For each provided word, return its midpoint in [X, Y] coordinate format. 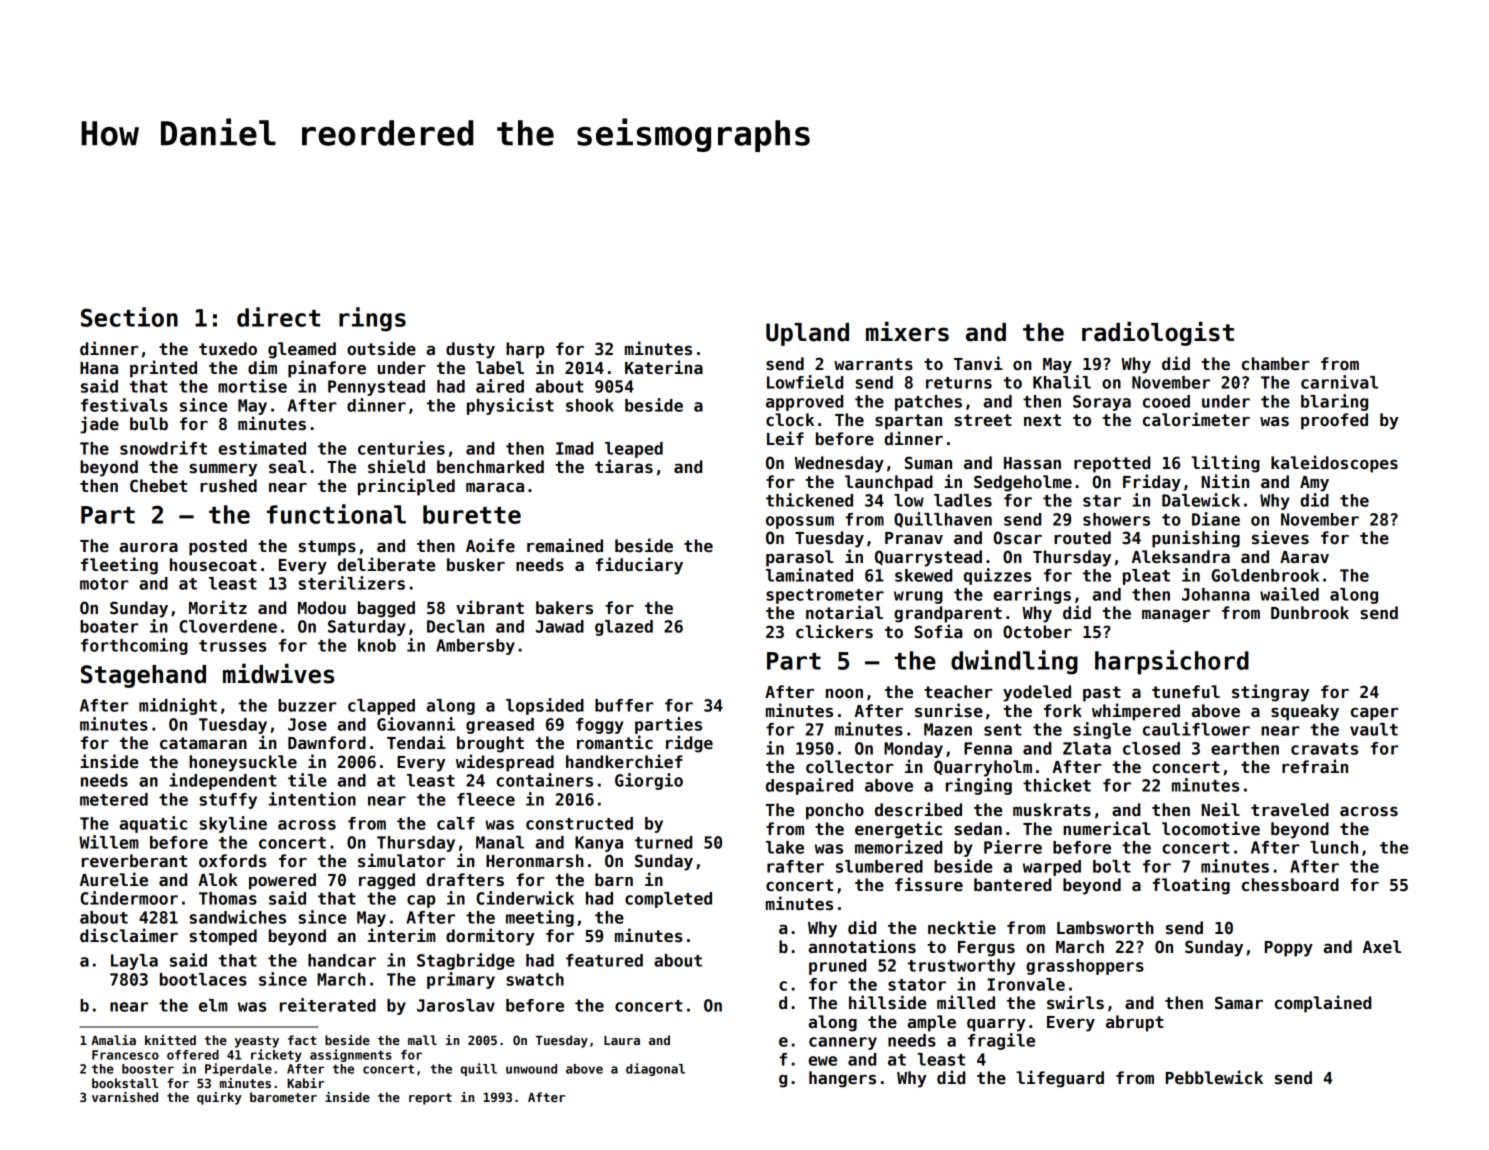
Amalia [113, 1040]
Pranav [914, 538]
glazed [624, 628]
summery [223, 470]
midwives [278, 673]
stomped [223, 937]
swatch [535, 979]
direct [278, 317]
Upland [807, 334]
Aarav [1304, 557]
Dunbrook [1310, 613]
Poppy [1289, 949]
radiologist [1158, 333]
